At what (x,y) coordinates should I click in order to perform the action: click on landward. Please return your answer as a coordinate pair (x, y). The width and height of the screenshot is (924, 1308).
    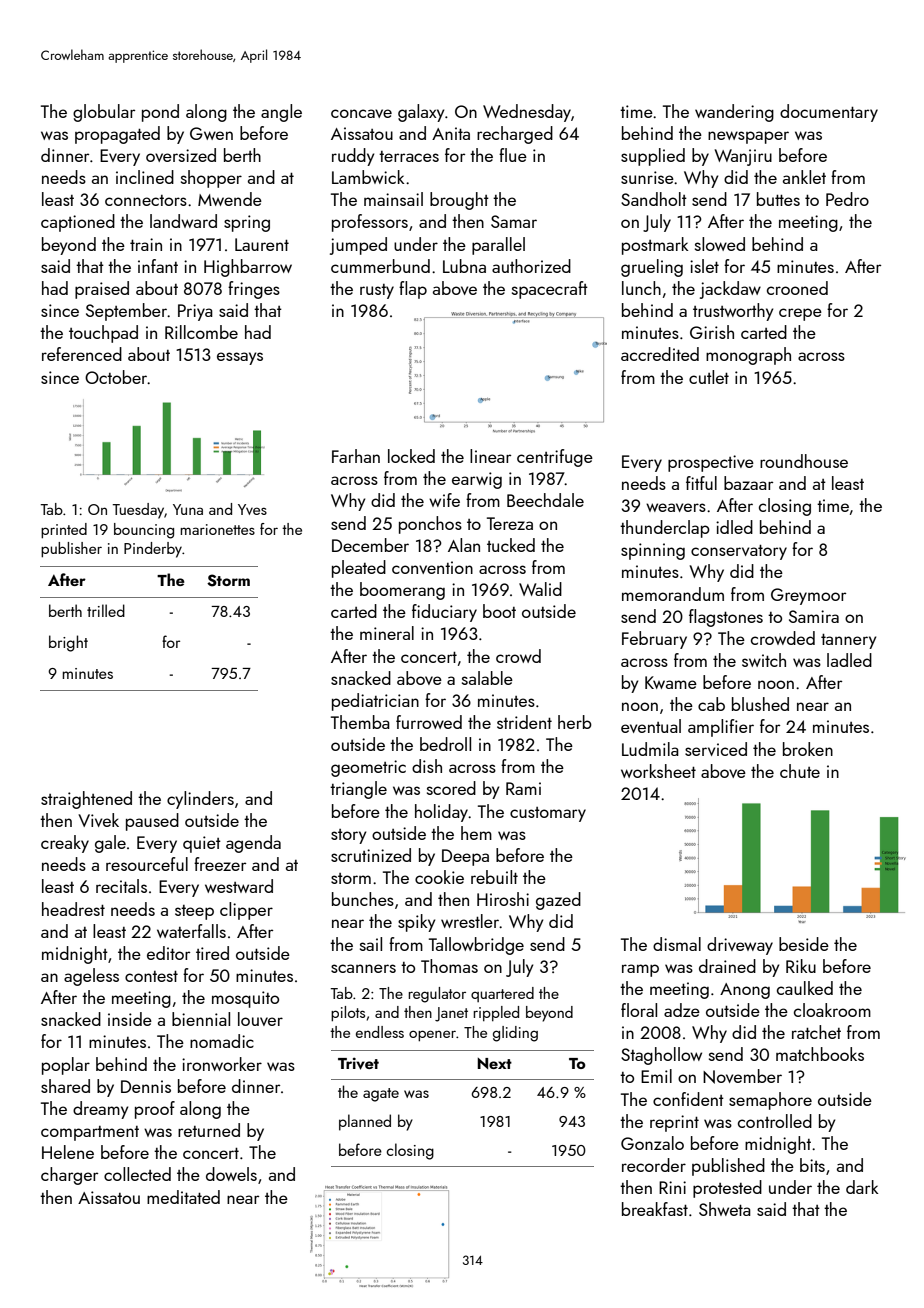
    Looking at the image, I should click on (183, 221).
